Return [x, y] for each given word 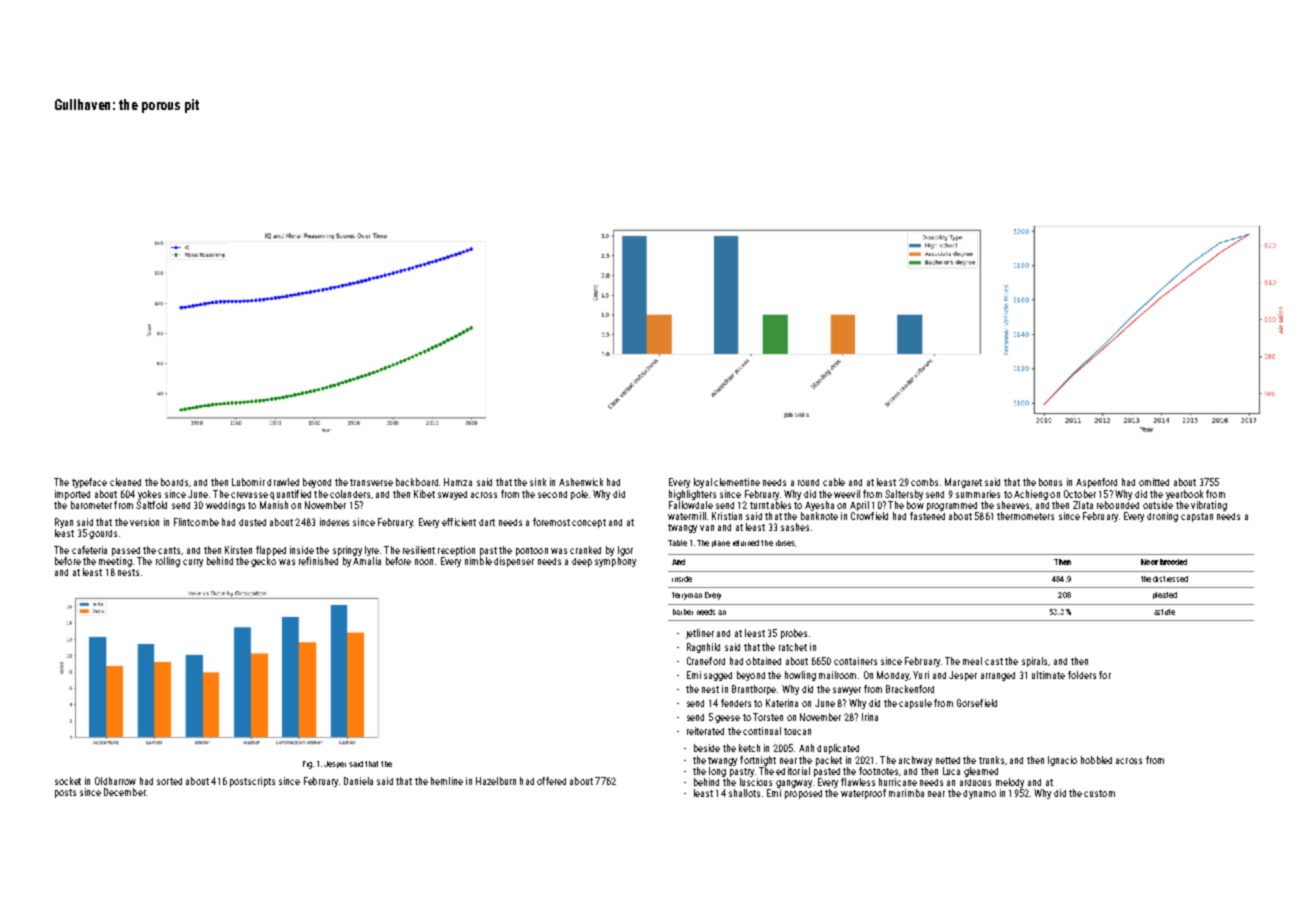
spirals [1034, 662]
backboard [417, 482]
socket [68, 781]
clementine [737, 482]
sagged [718, 676]
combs [924, 482]
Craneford [706, 661]
